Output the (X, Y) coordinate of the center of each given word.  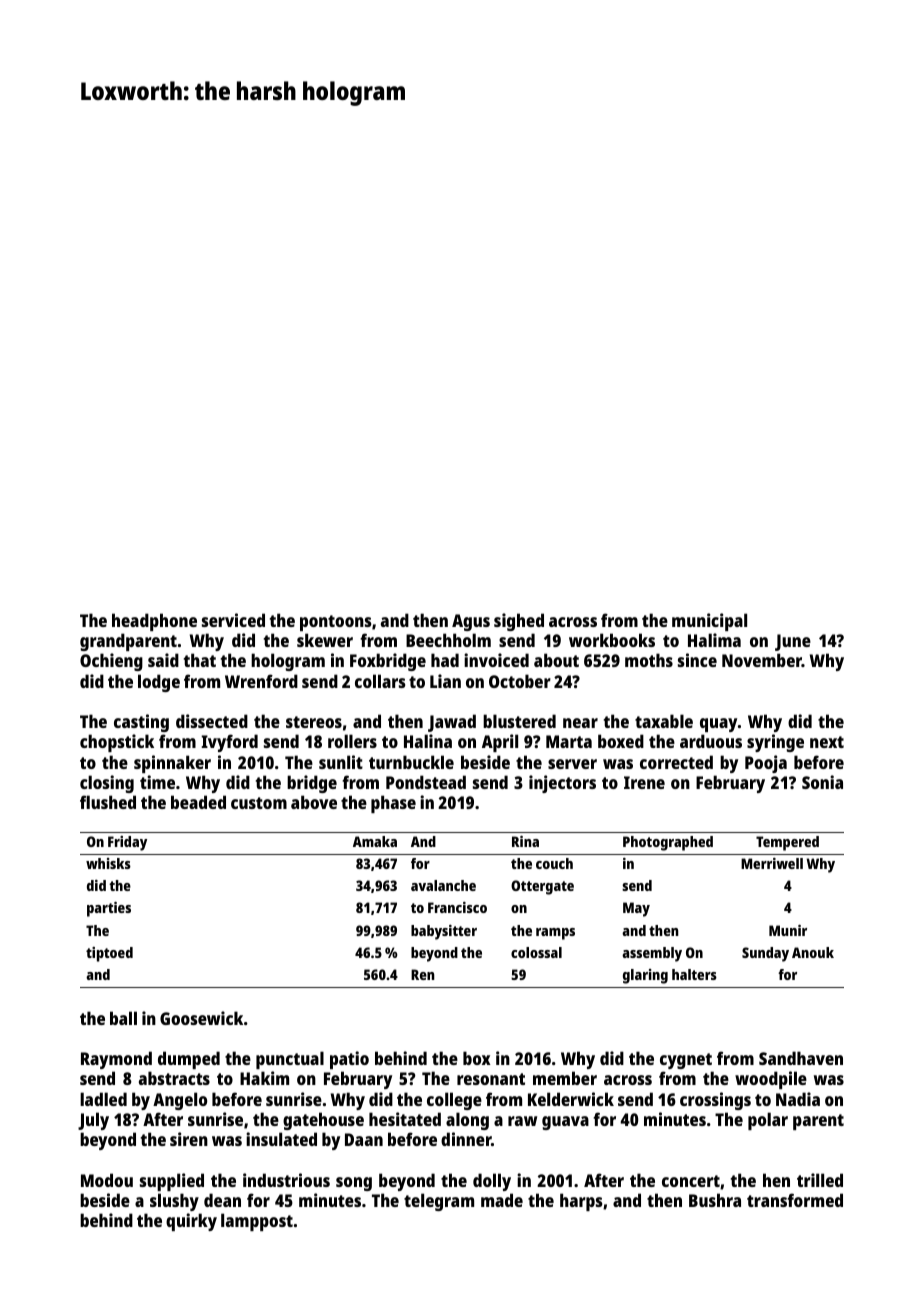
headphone (154, 622)
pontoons (335, 623)
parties (109, 909)
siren (189, 1139)
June (793, 642)
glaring (645, 976)
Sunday (765, 954)
